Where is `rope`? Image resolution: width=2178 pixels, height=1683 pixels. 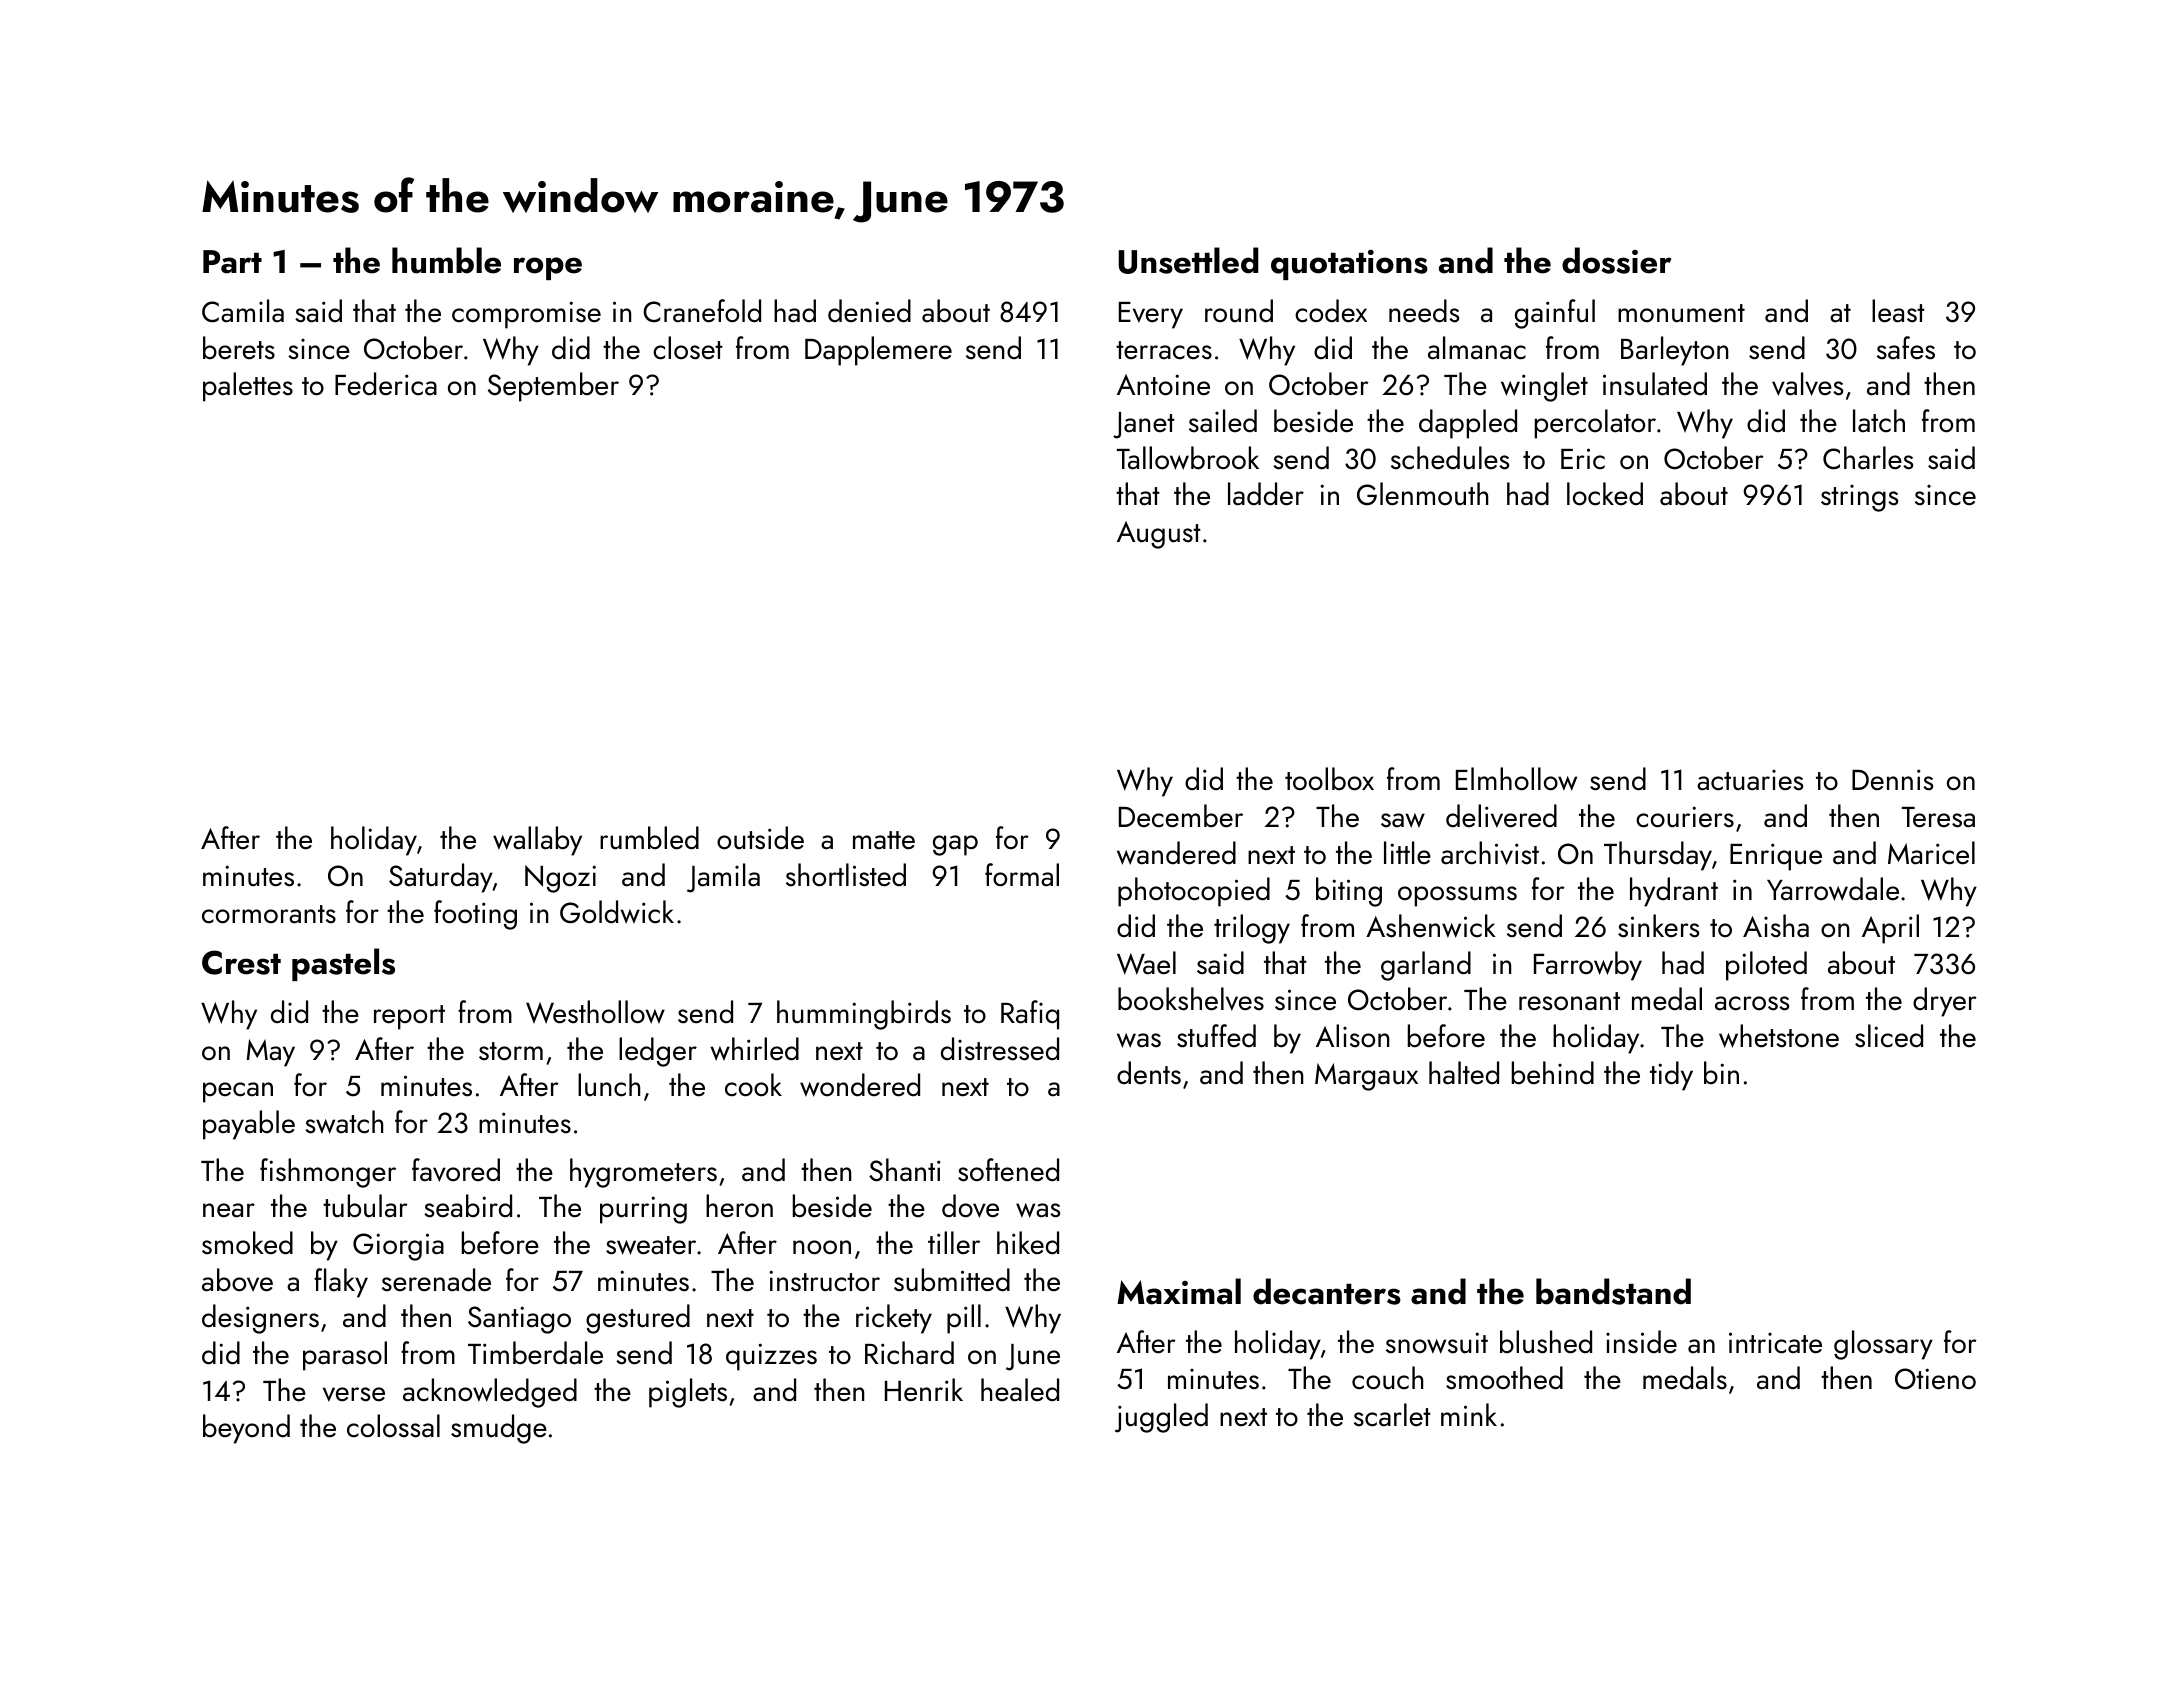
rope is located at coordinates (548, 268).
